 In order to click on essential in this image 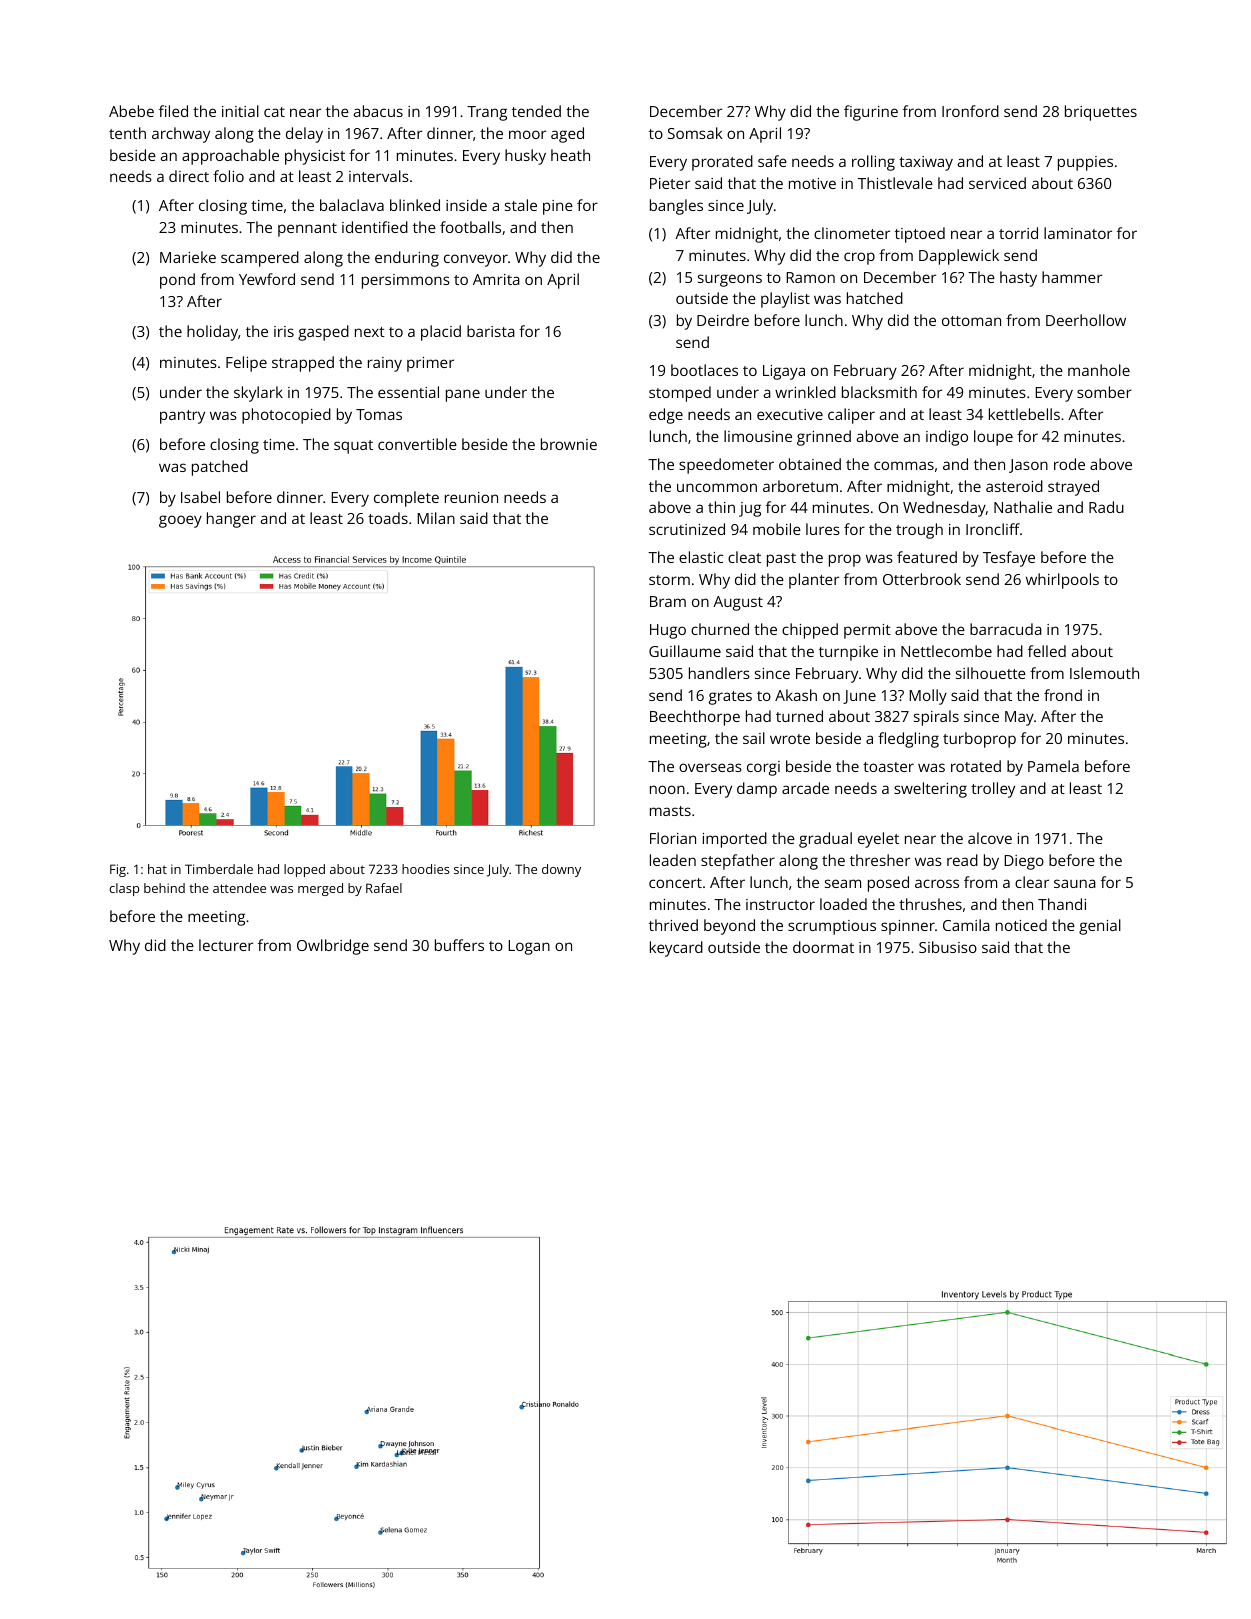, I will do `click(408, 392)`.
